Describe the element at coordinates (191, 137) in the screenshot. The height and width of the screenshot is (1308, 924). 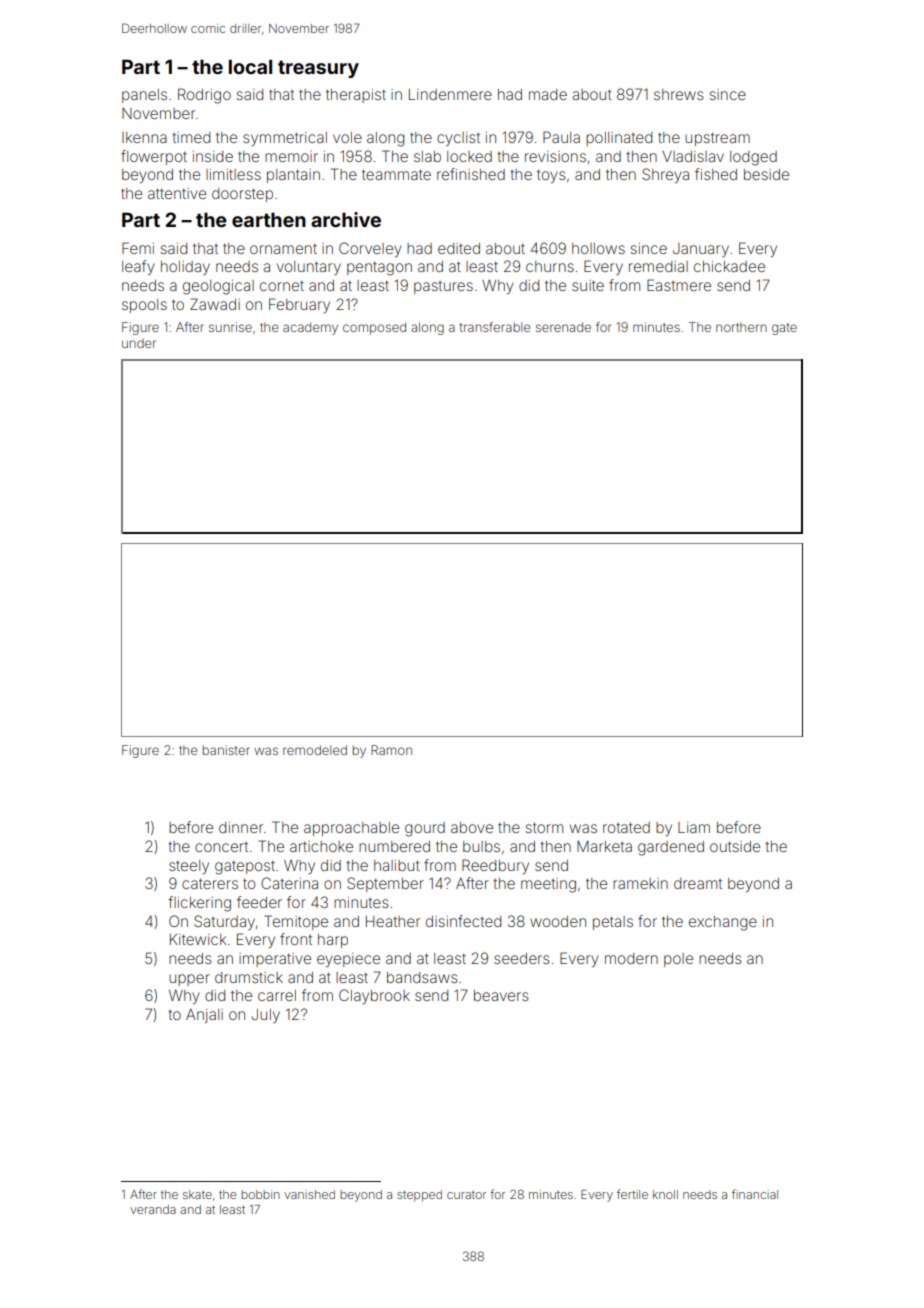
I see `timed` at that location.
